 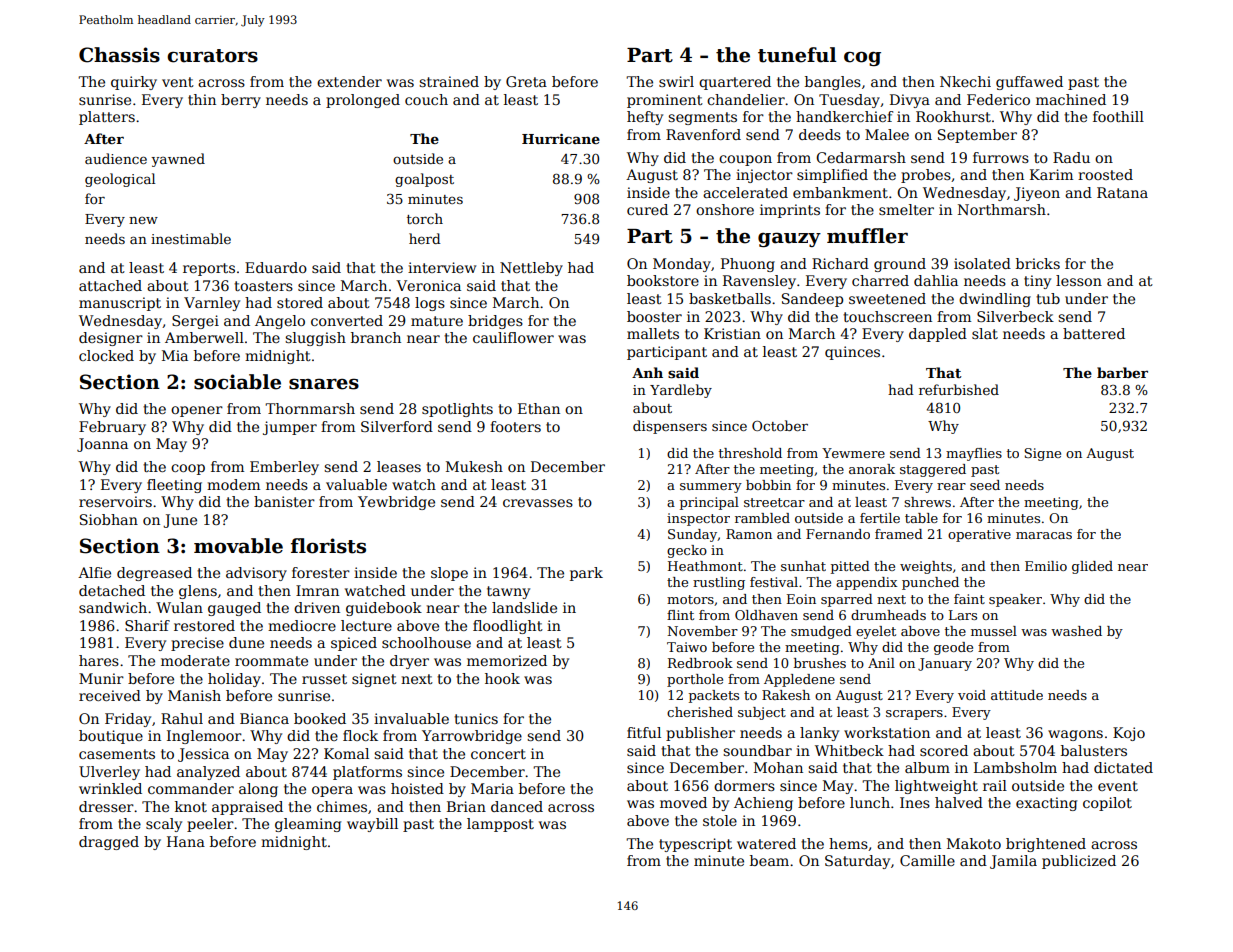 I want to click on Chassis, so click(x=119, y=55).
